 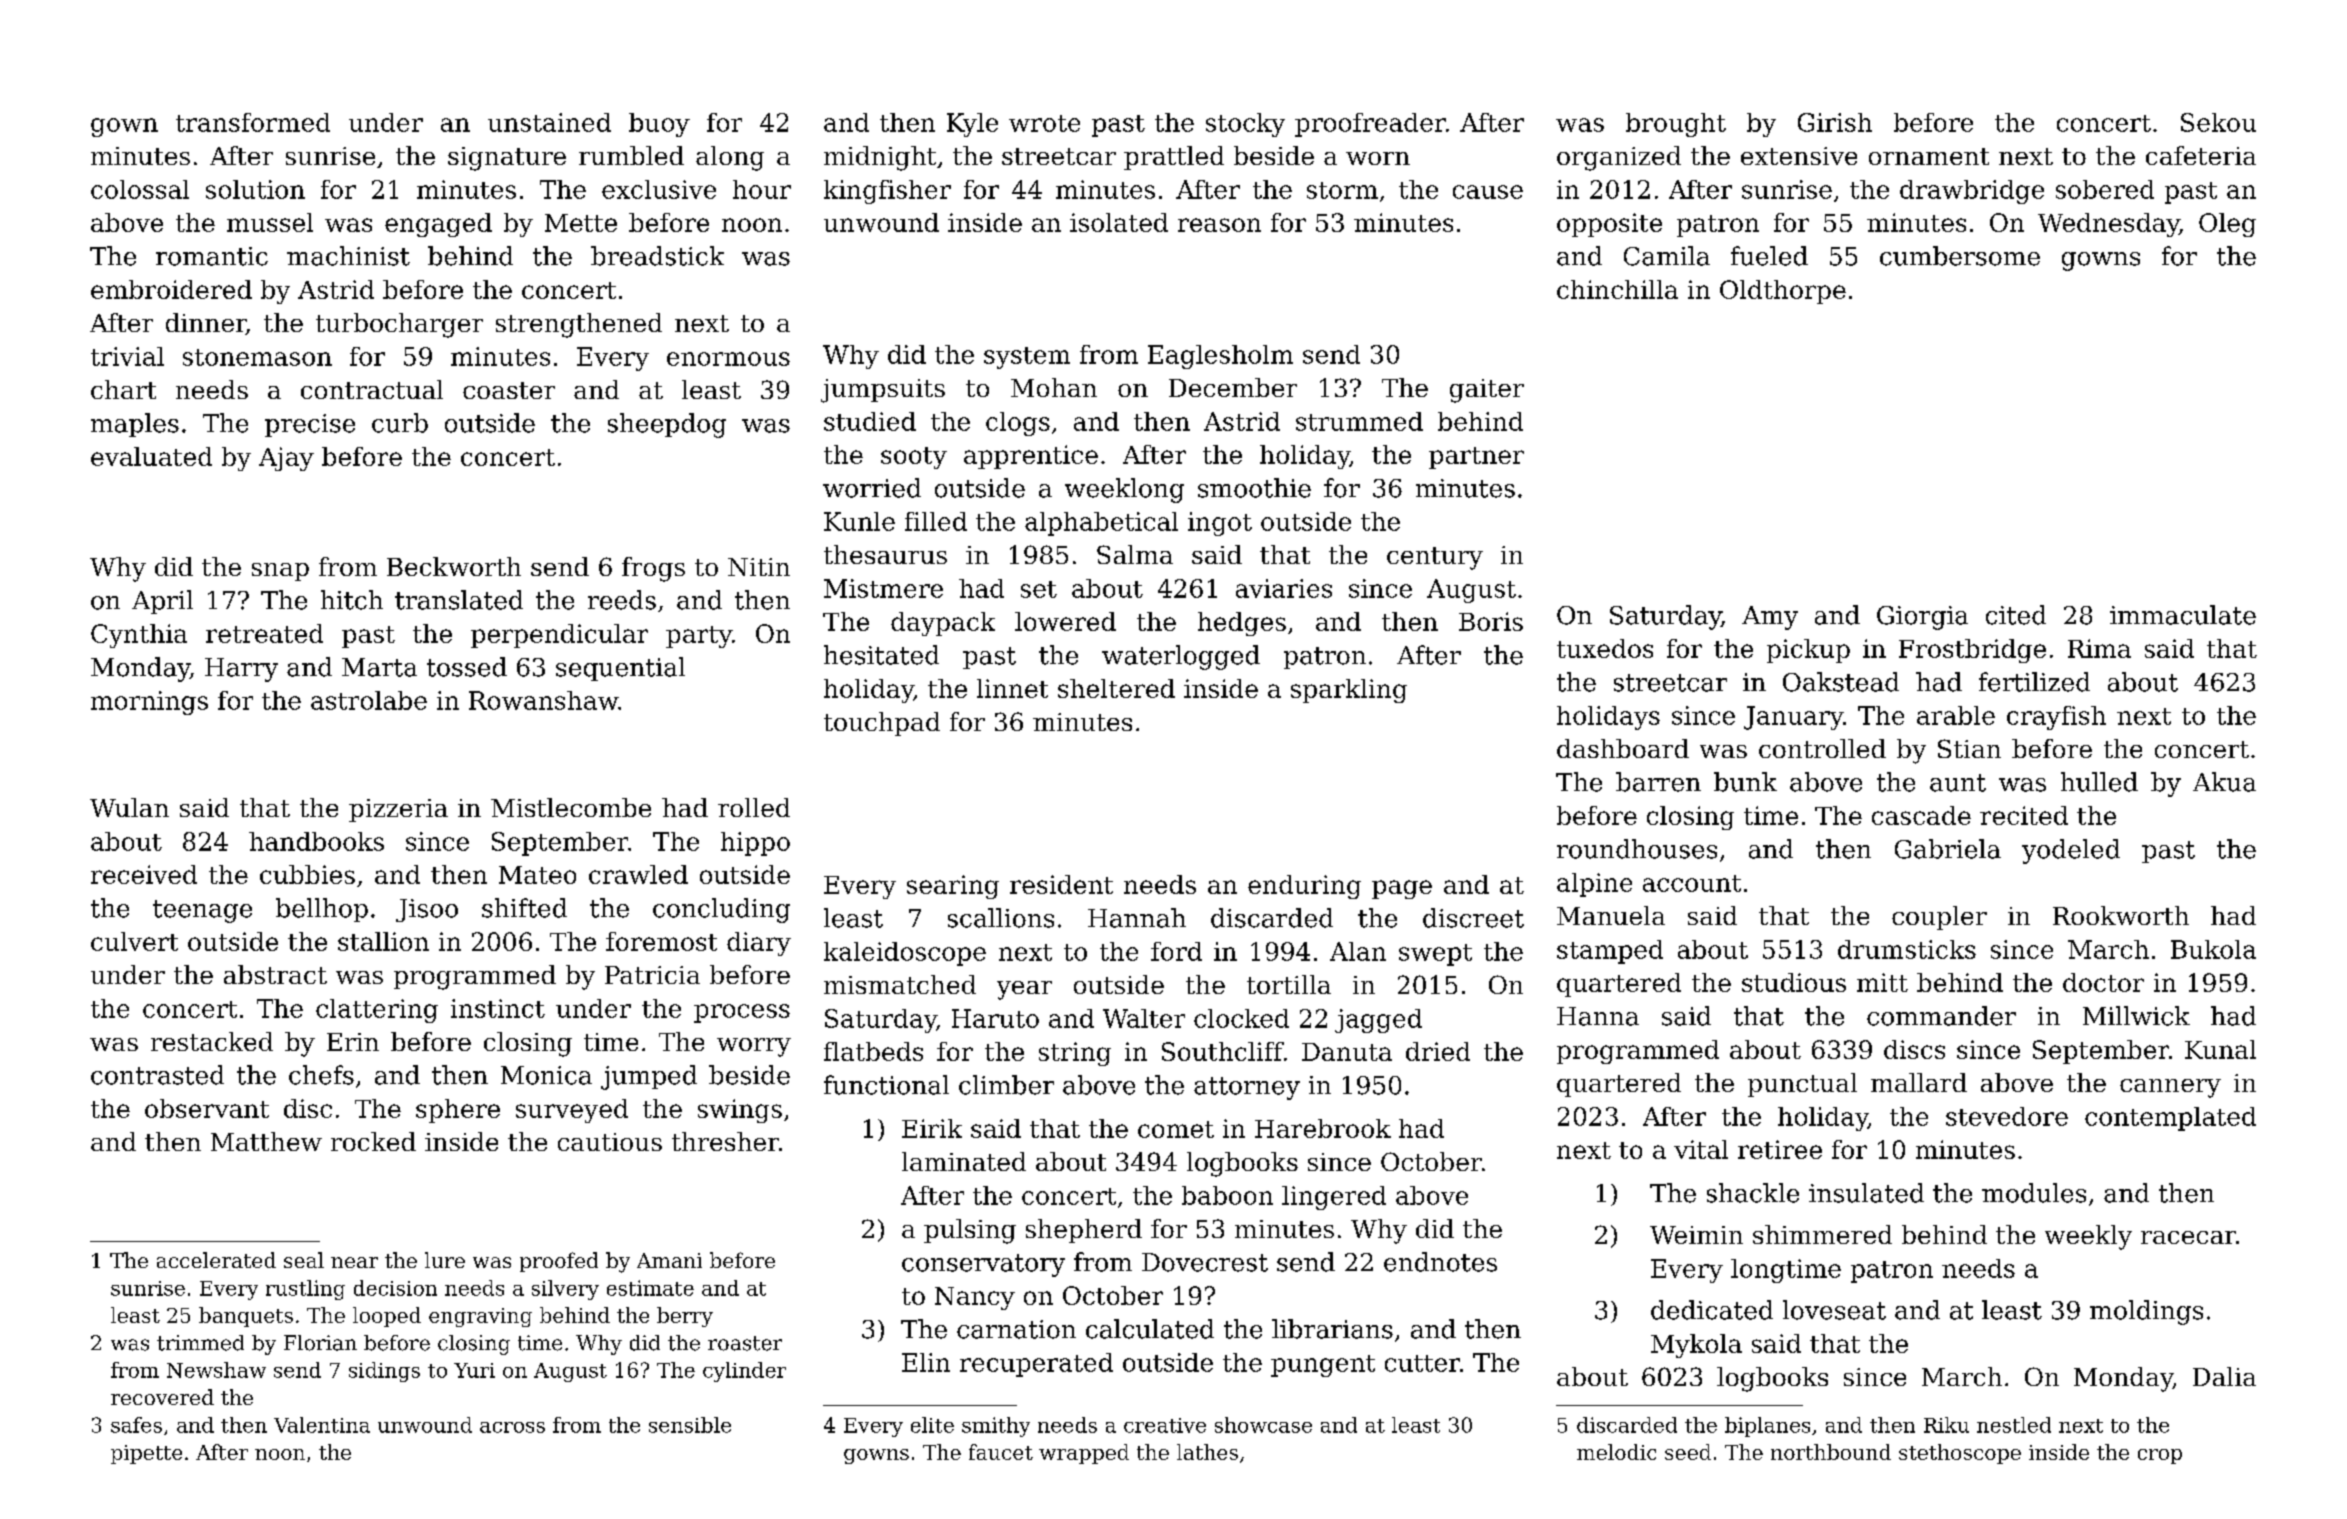 I want to click on coaster, so click(x=509, y=390).
